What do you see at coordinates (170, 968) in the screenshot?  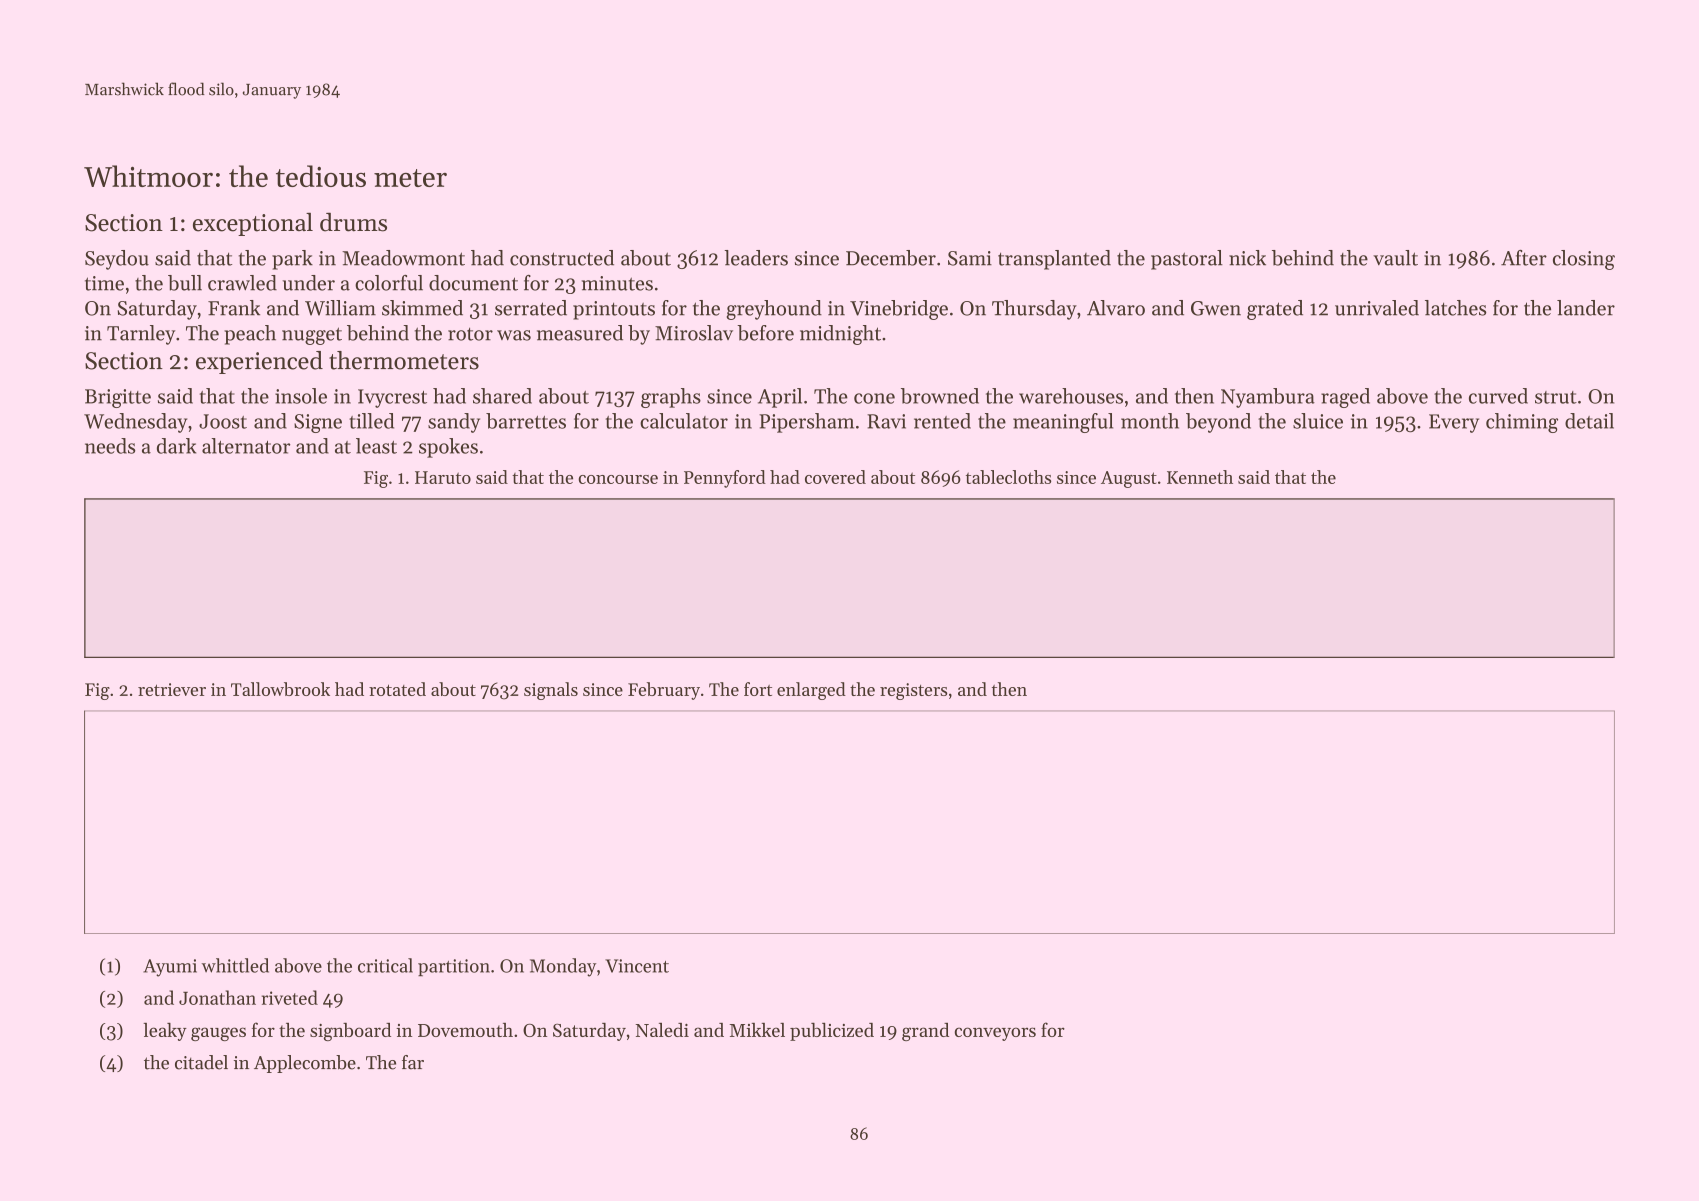 I see `Ayumi` at bounding box center [170, 968].
